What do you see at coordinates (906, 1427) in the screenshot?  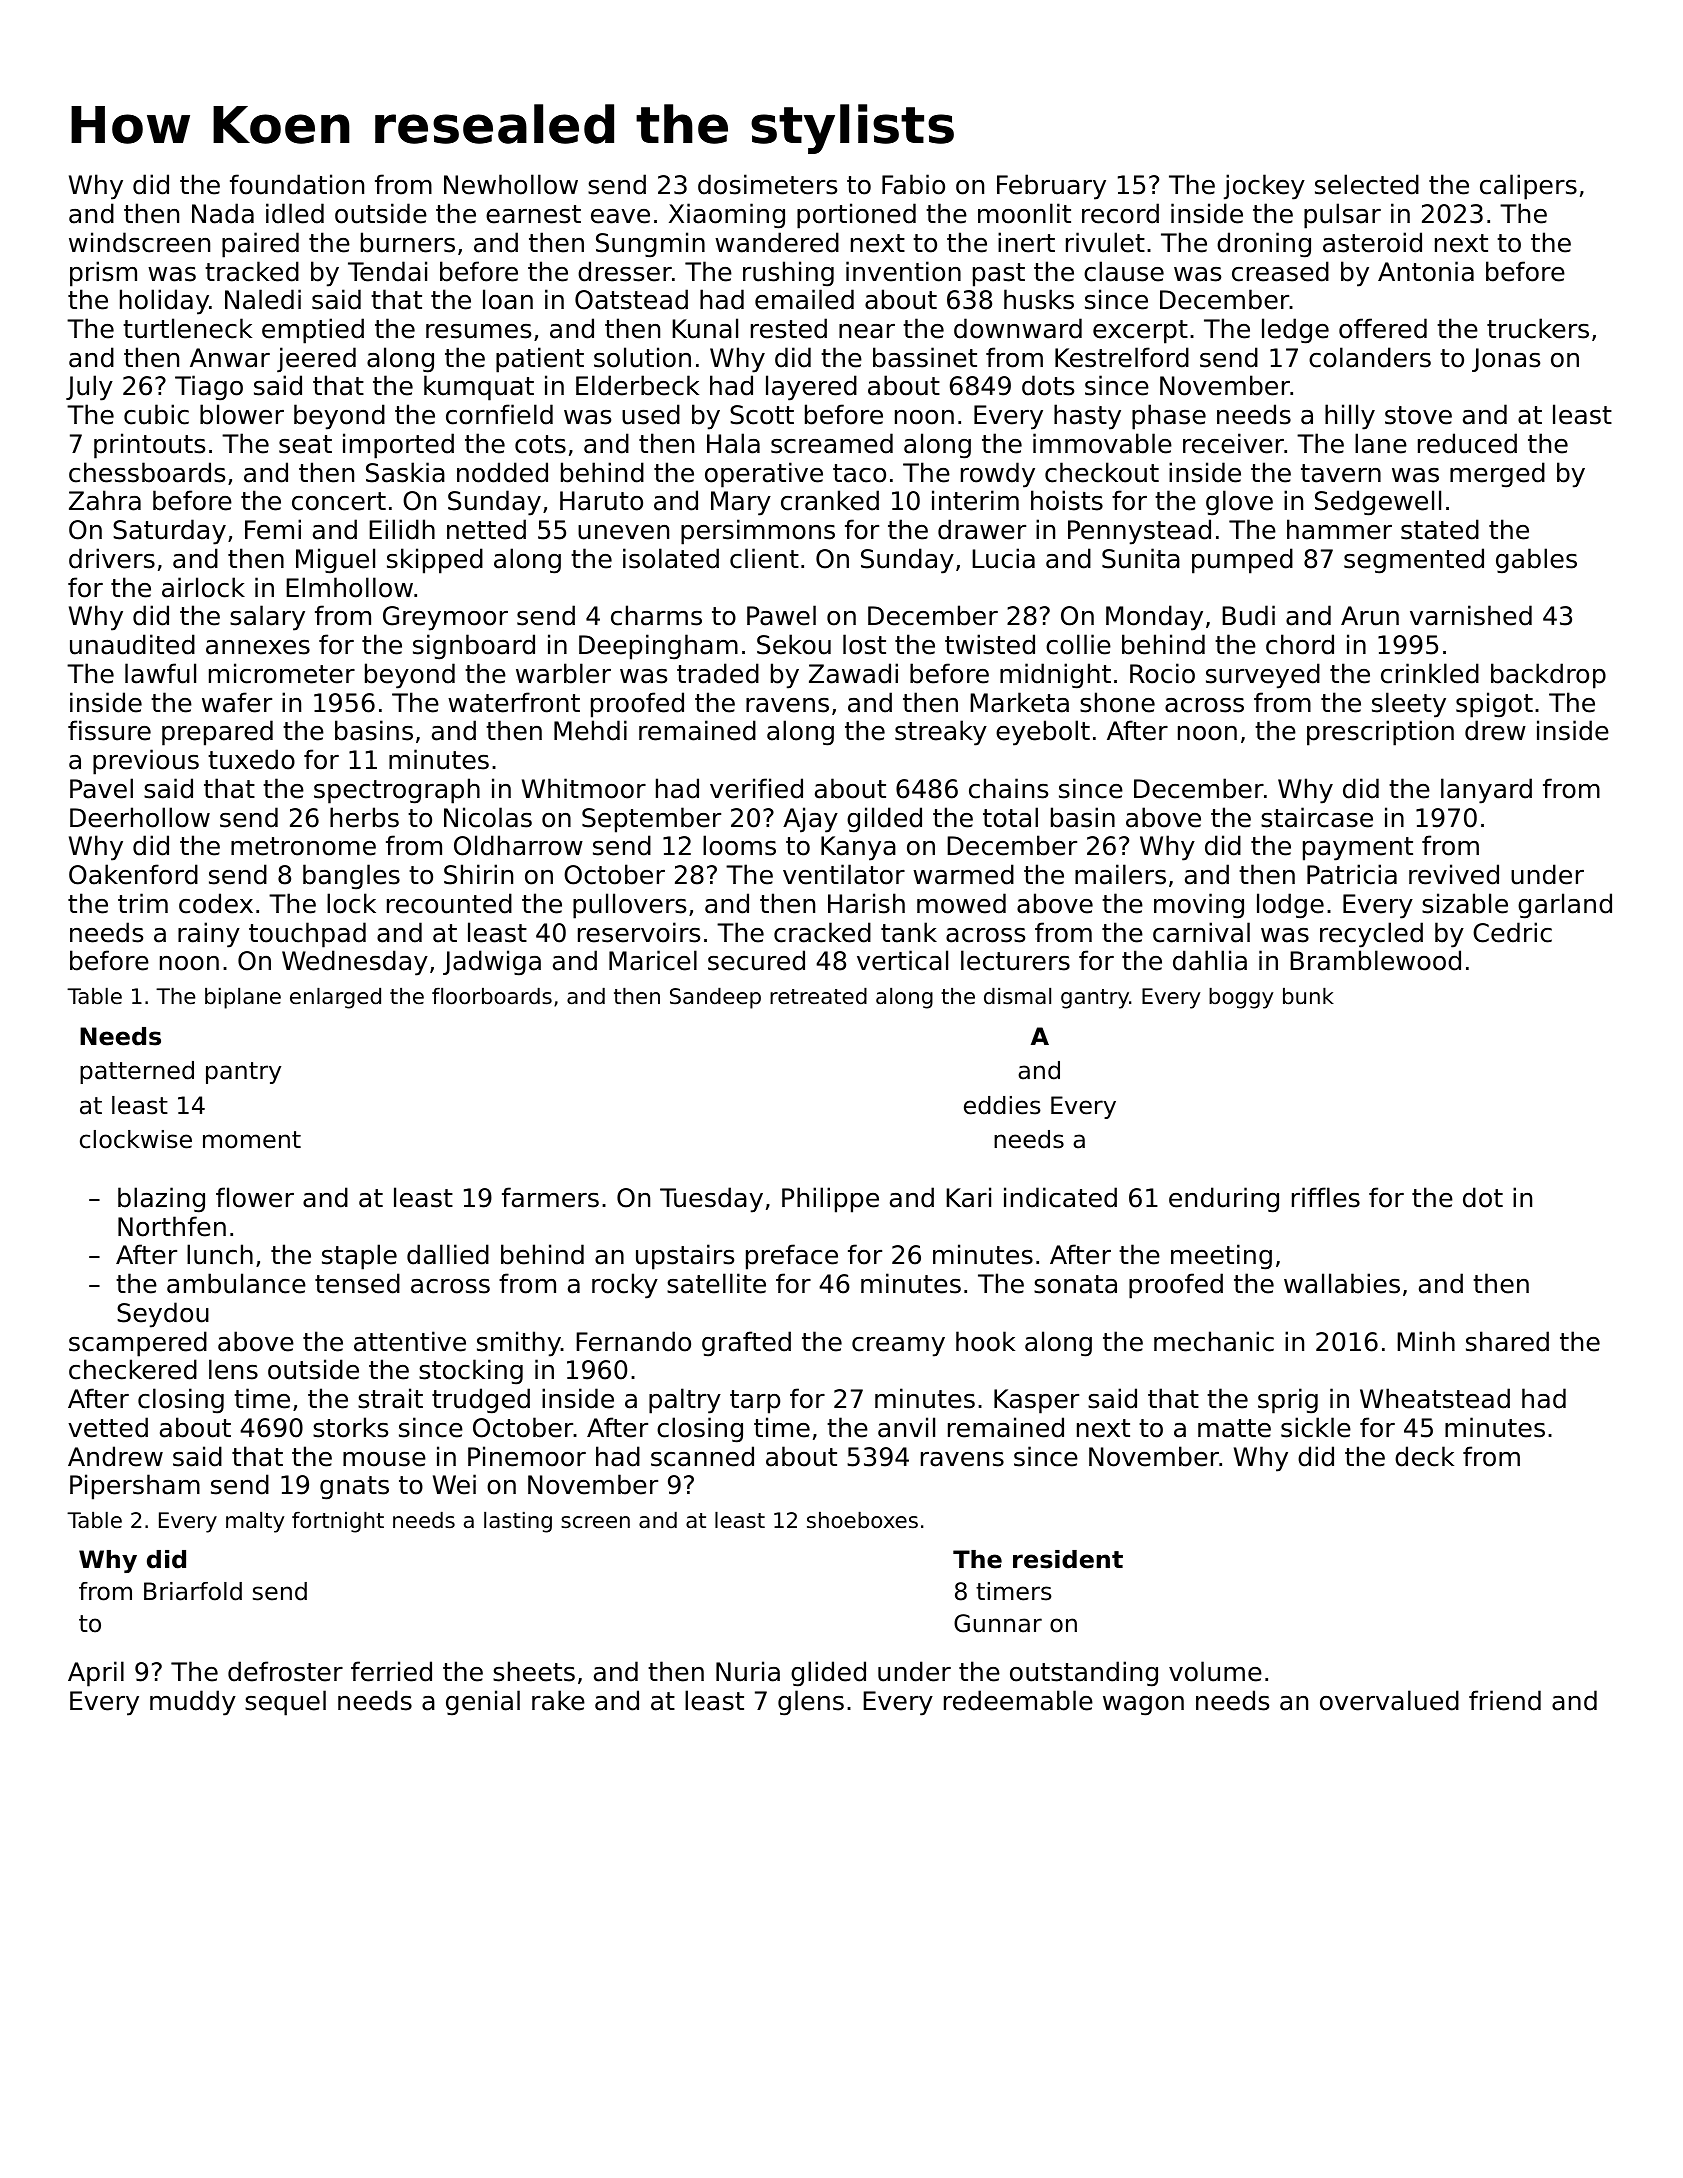 I see `anvil` at bounding box center [906, 1427].
